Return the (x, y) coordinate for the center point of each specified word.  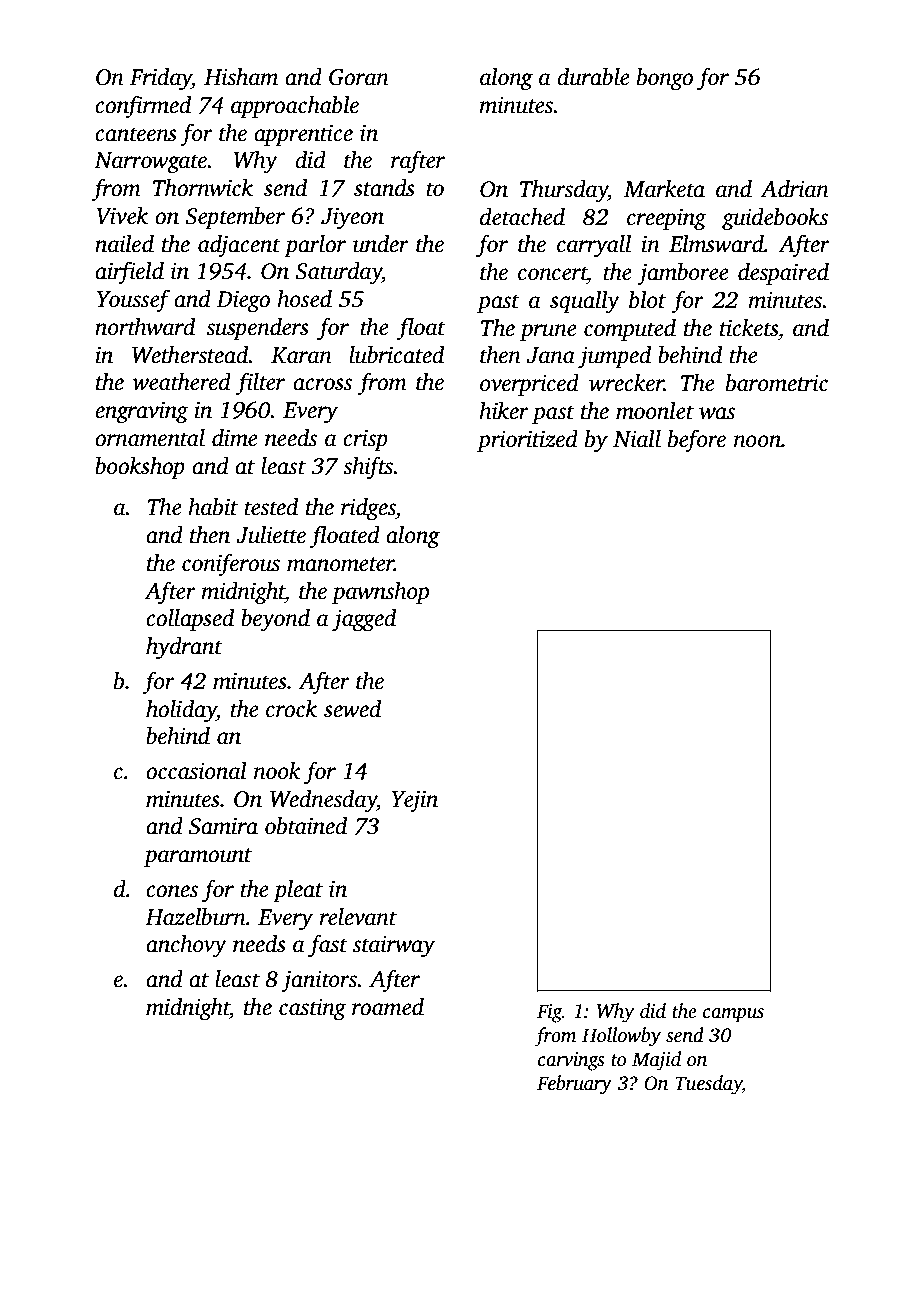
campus (733, 1015)
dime (235, 438)
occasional (196, 771)
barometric (777, 383)
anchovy (186, 946)
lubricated (396, 355)
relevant (358, 917)
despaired (783, 274)
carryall (594, 246)
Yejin (414, 801)
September (235, 218)
